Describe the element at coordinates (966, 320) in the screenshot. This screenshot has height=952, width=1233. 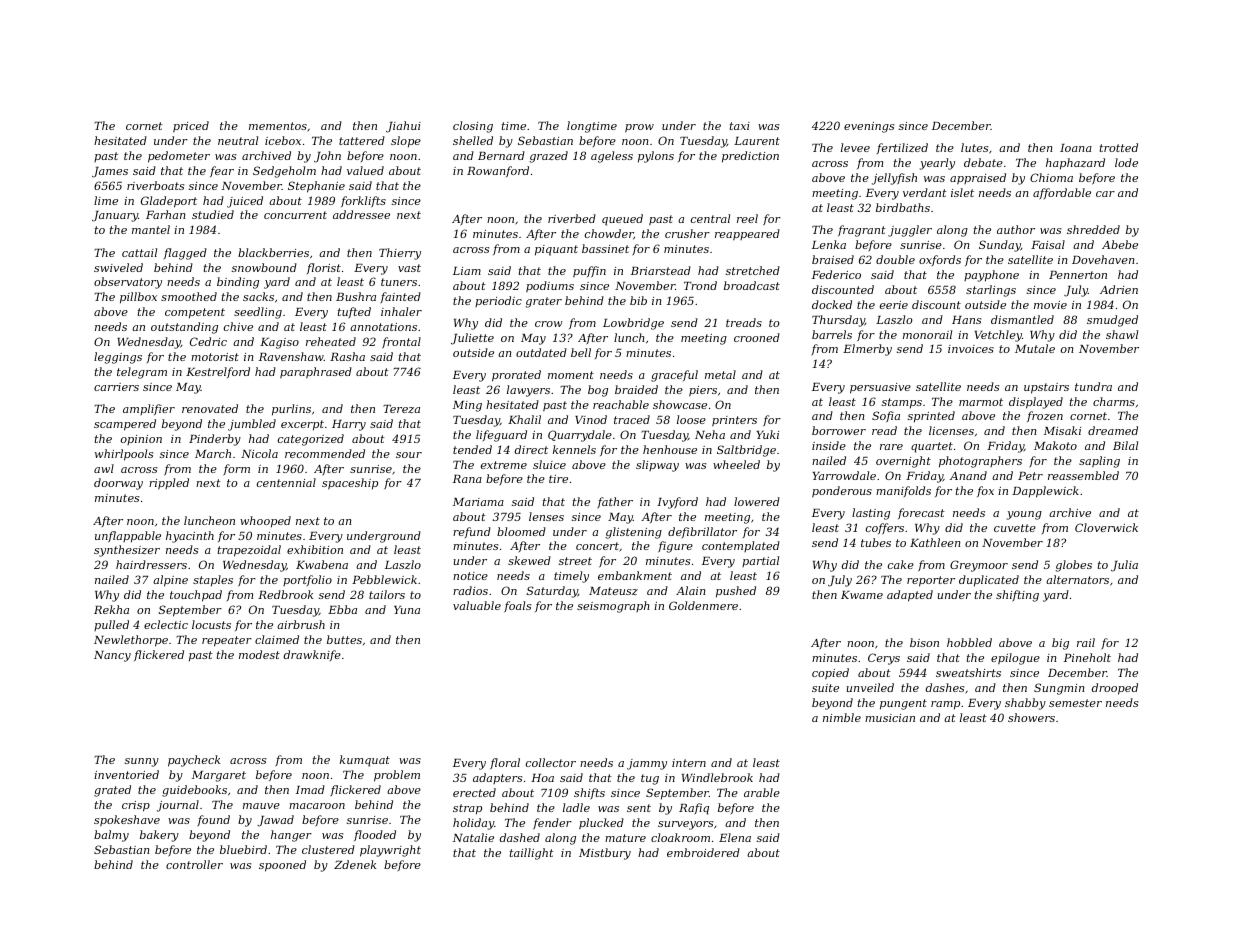
I see `Hans` at that location.
